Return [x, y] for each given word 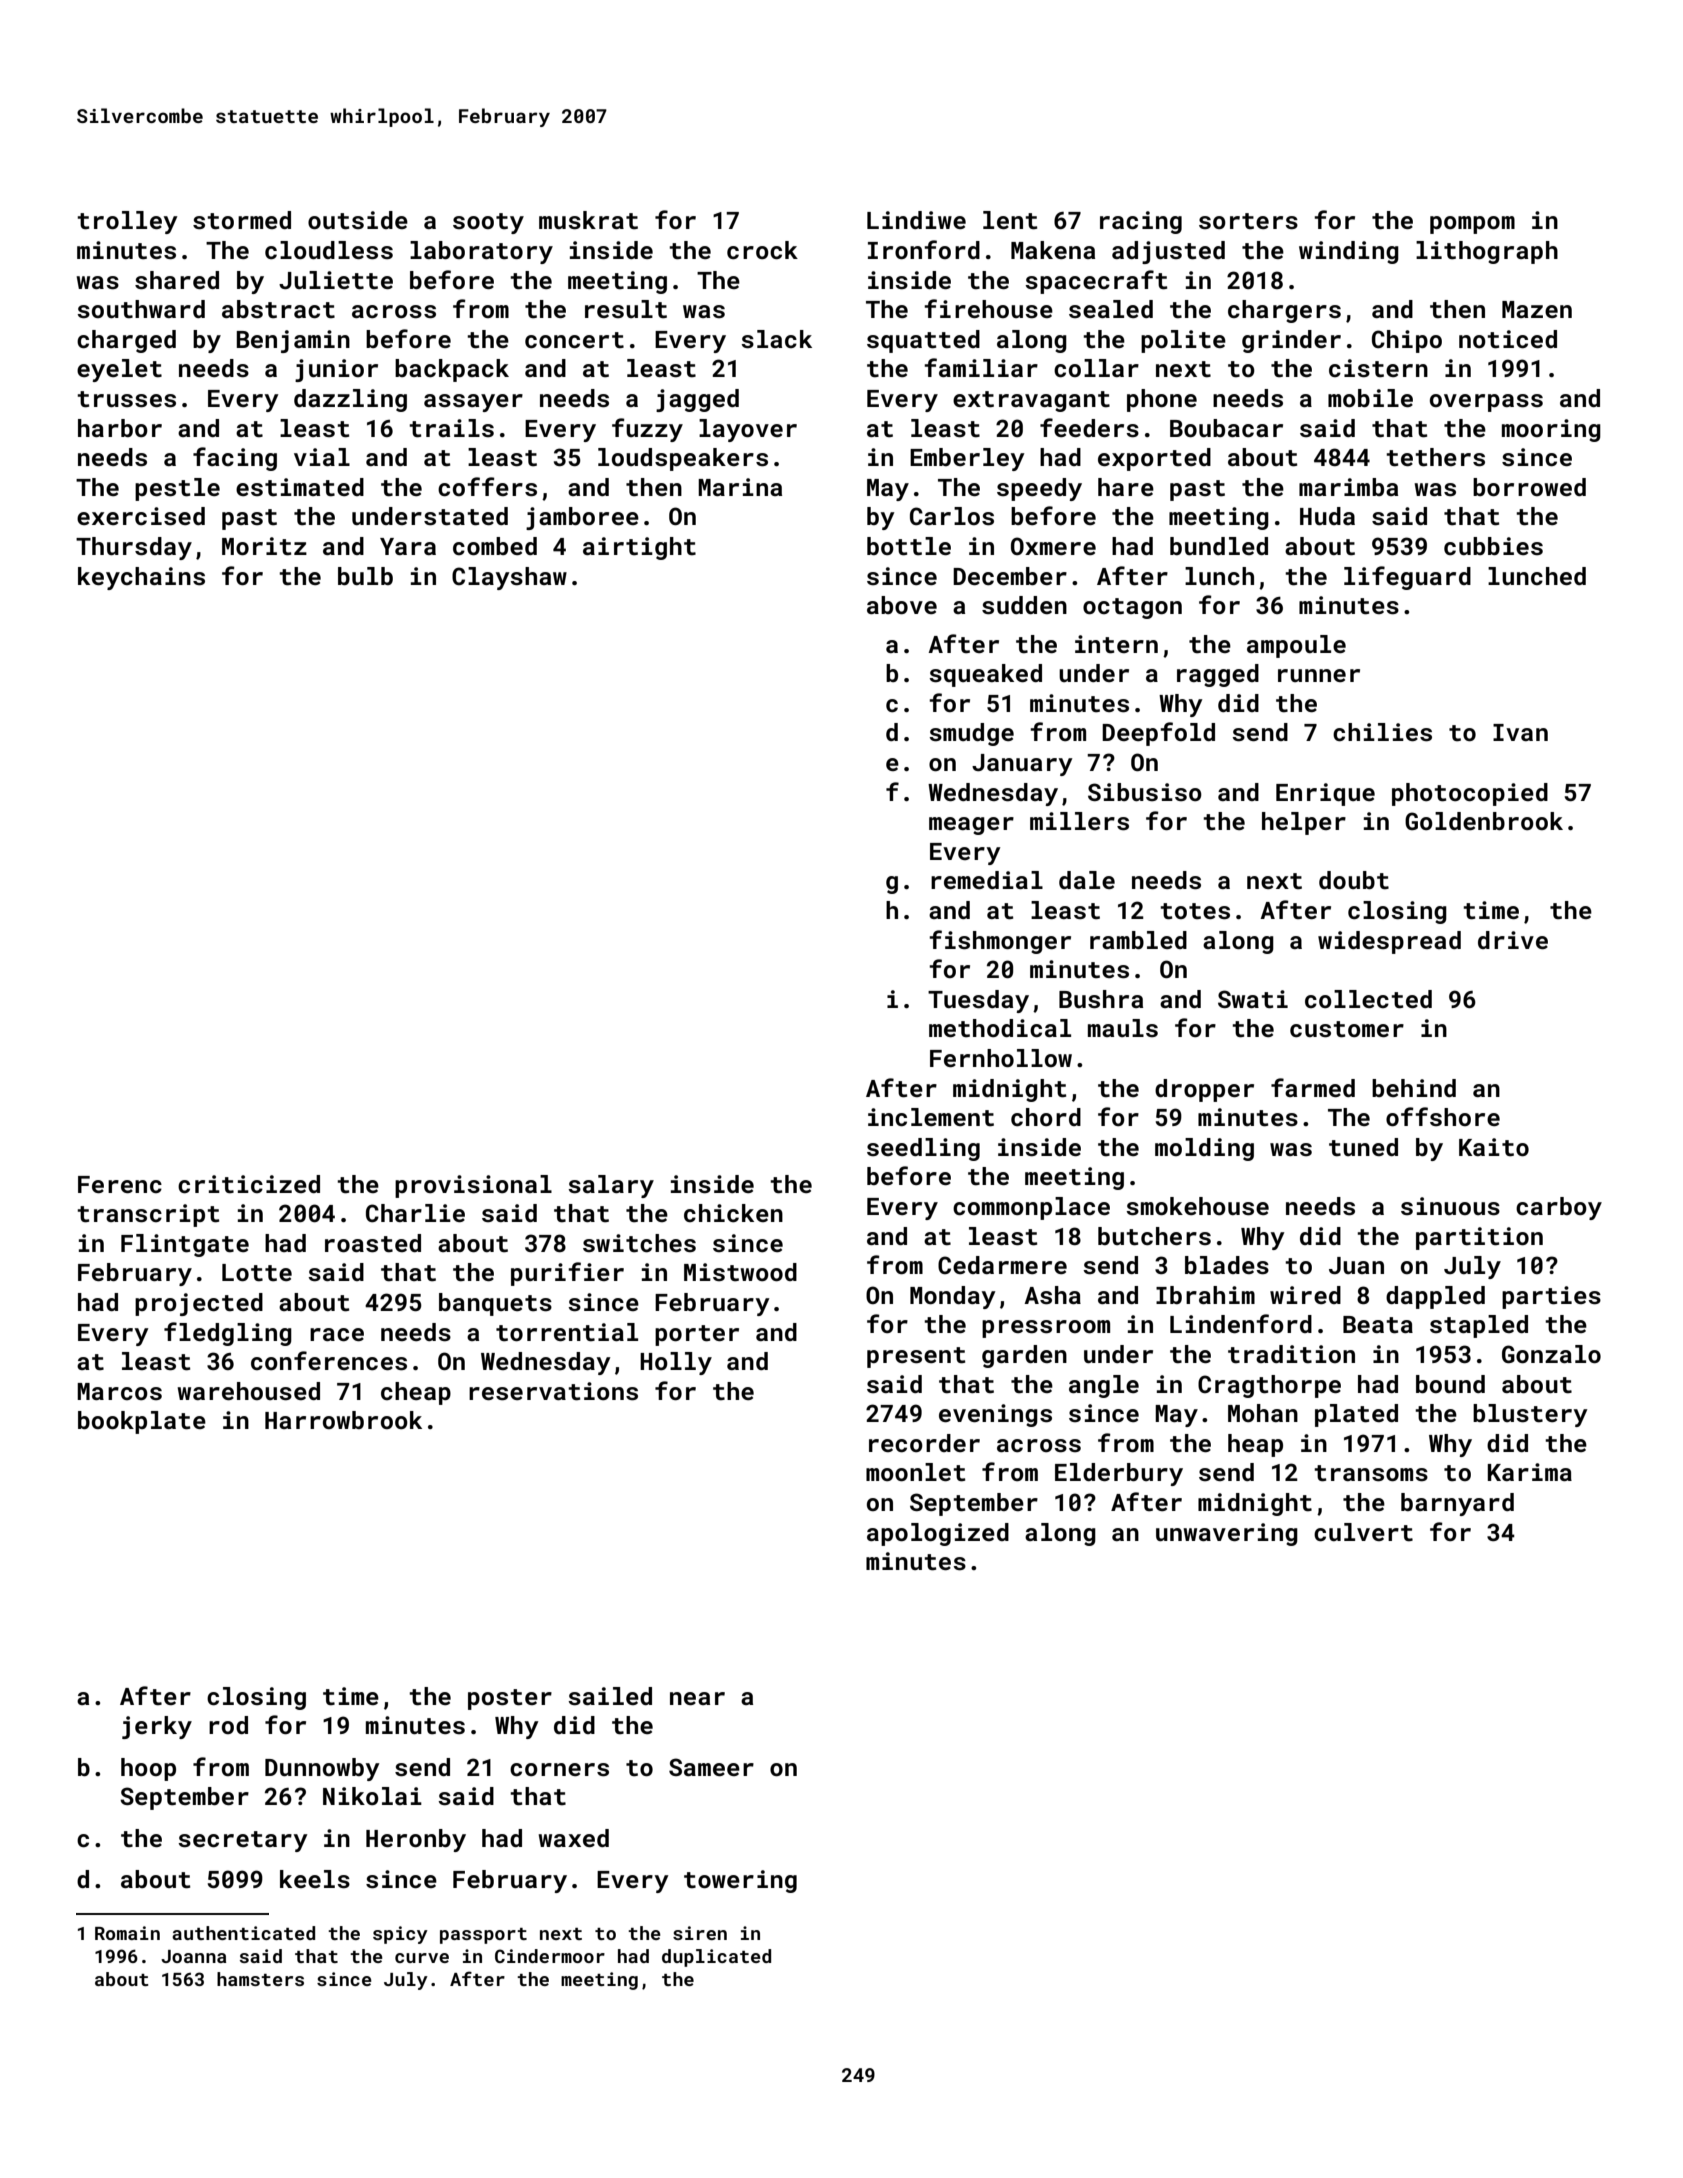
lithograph [1487, 252]
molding [1204, 1149]
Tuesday [978, 1001]
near [697, 1698]
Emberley [967, 459]
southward [141, 309]
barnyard [1457, 1504]
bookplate [142, 1422]
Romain [127, 1933]
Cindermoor [550, 1956]
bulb [365, 576]
